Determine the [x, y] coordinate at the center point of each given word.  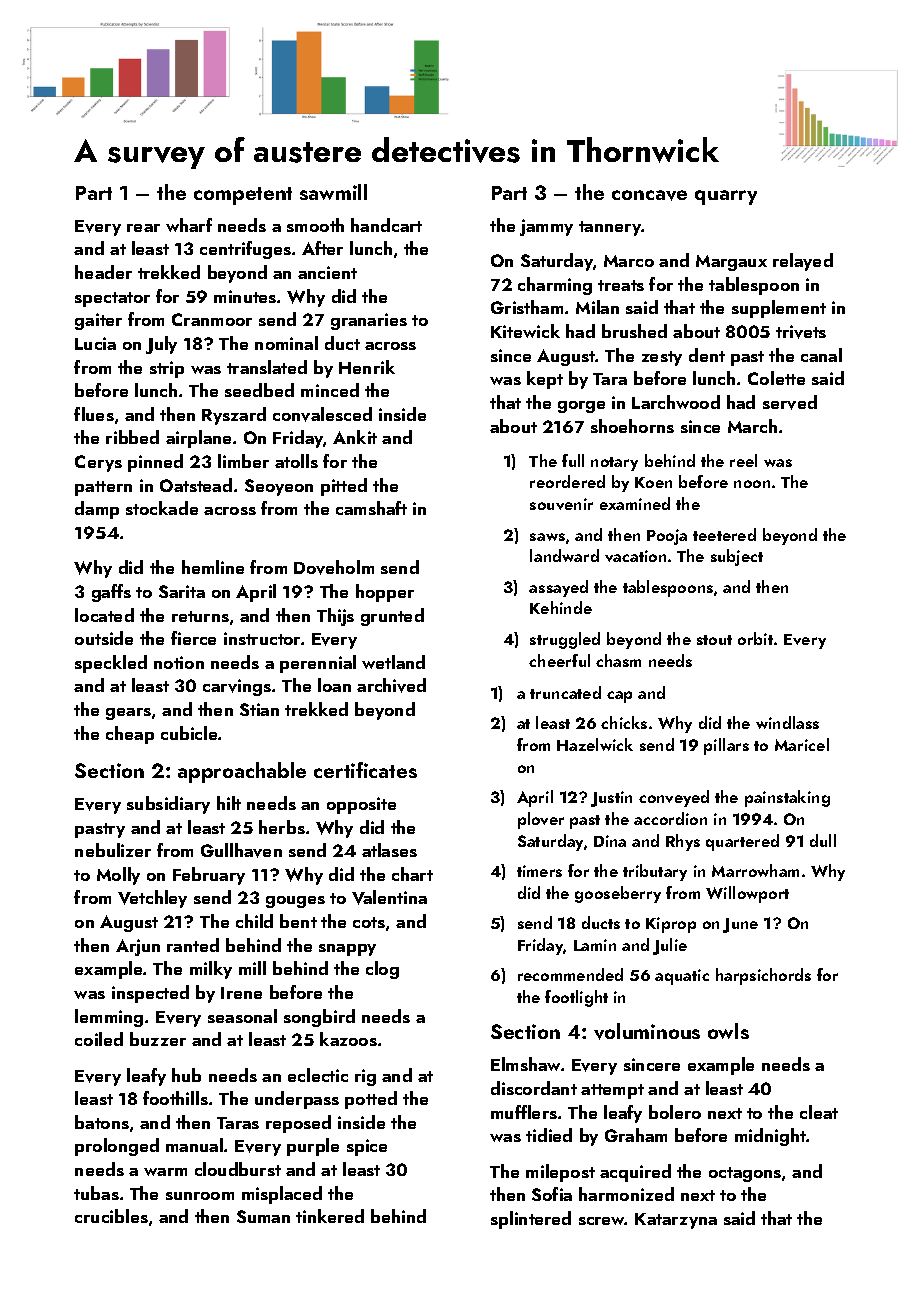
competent [243, 196]
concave [649, 195]
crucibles [111, 1216]
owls [728, 1031]
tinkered [330, 1216]
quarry [726, 197]
